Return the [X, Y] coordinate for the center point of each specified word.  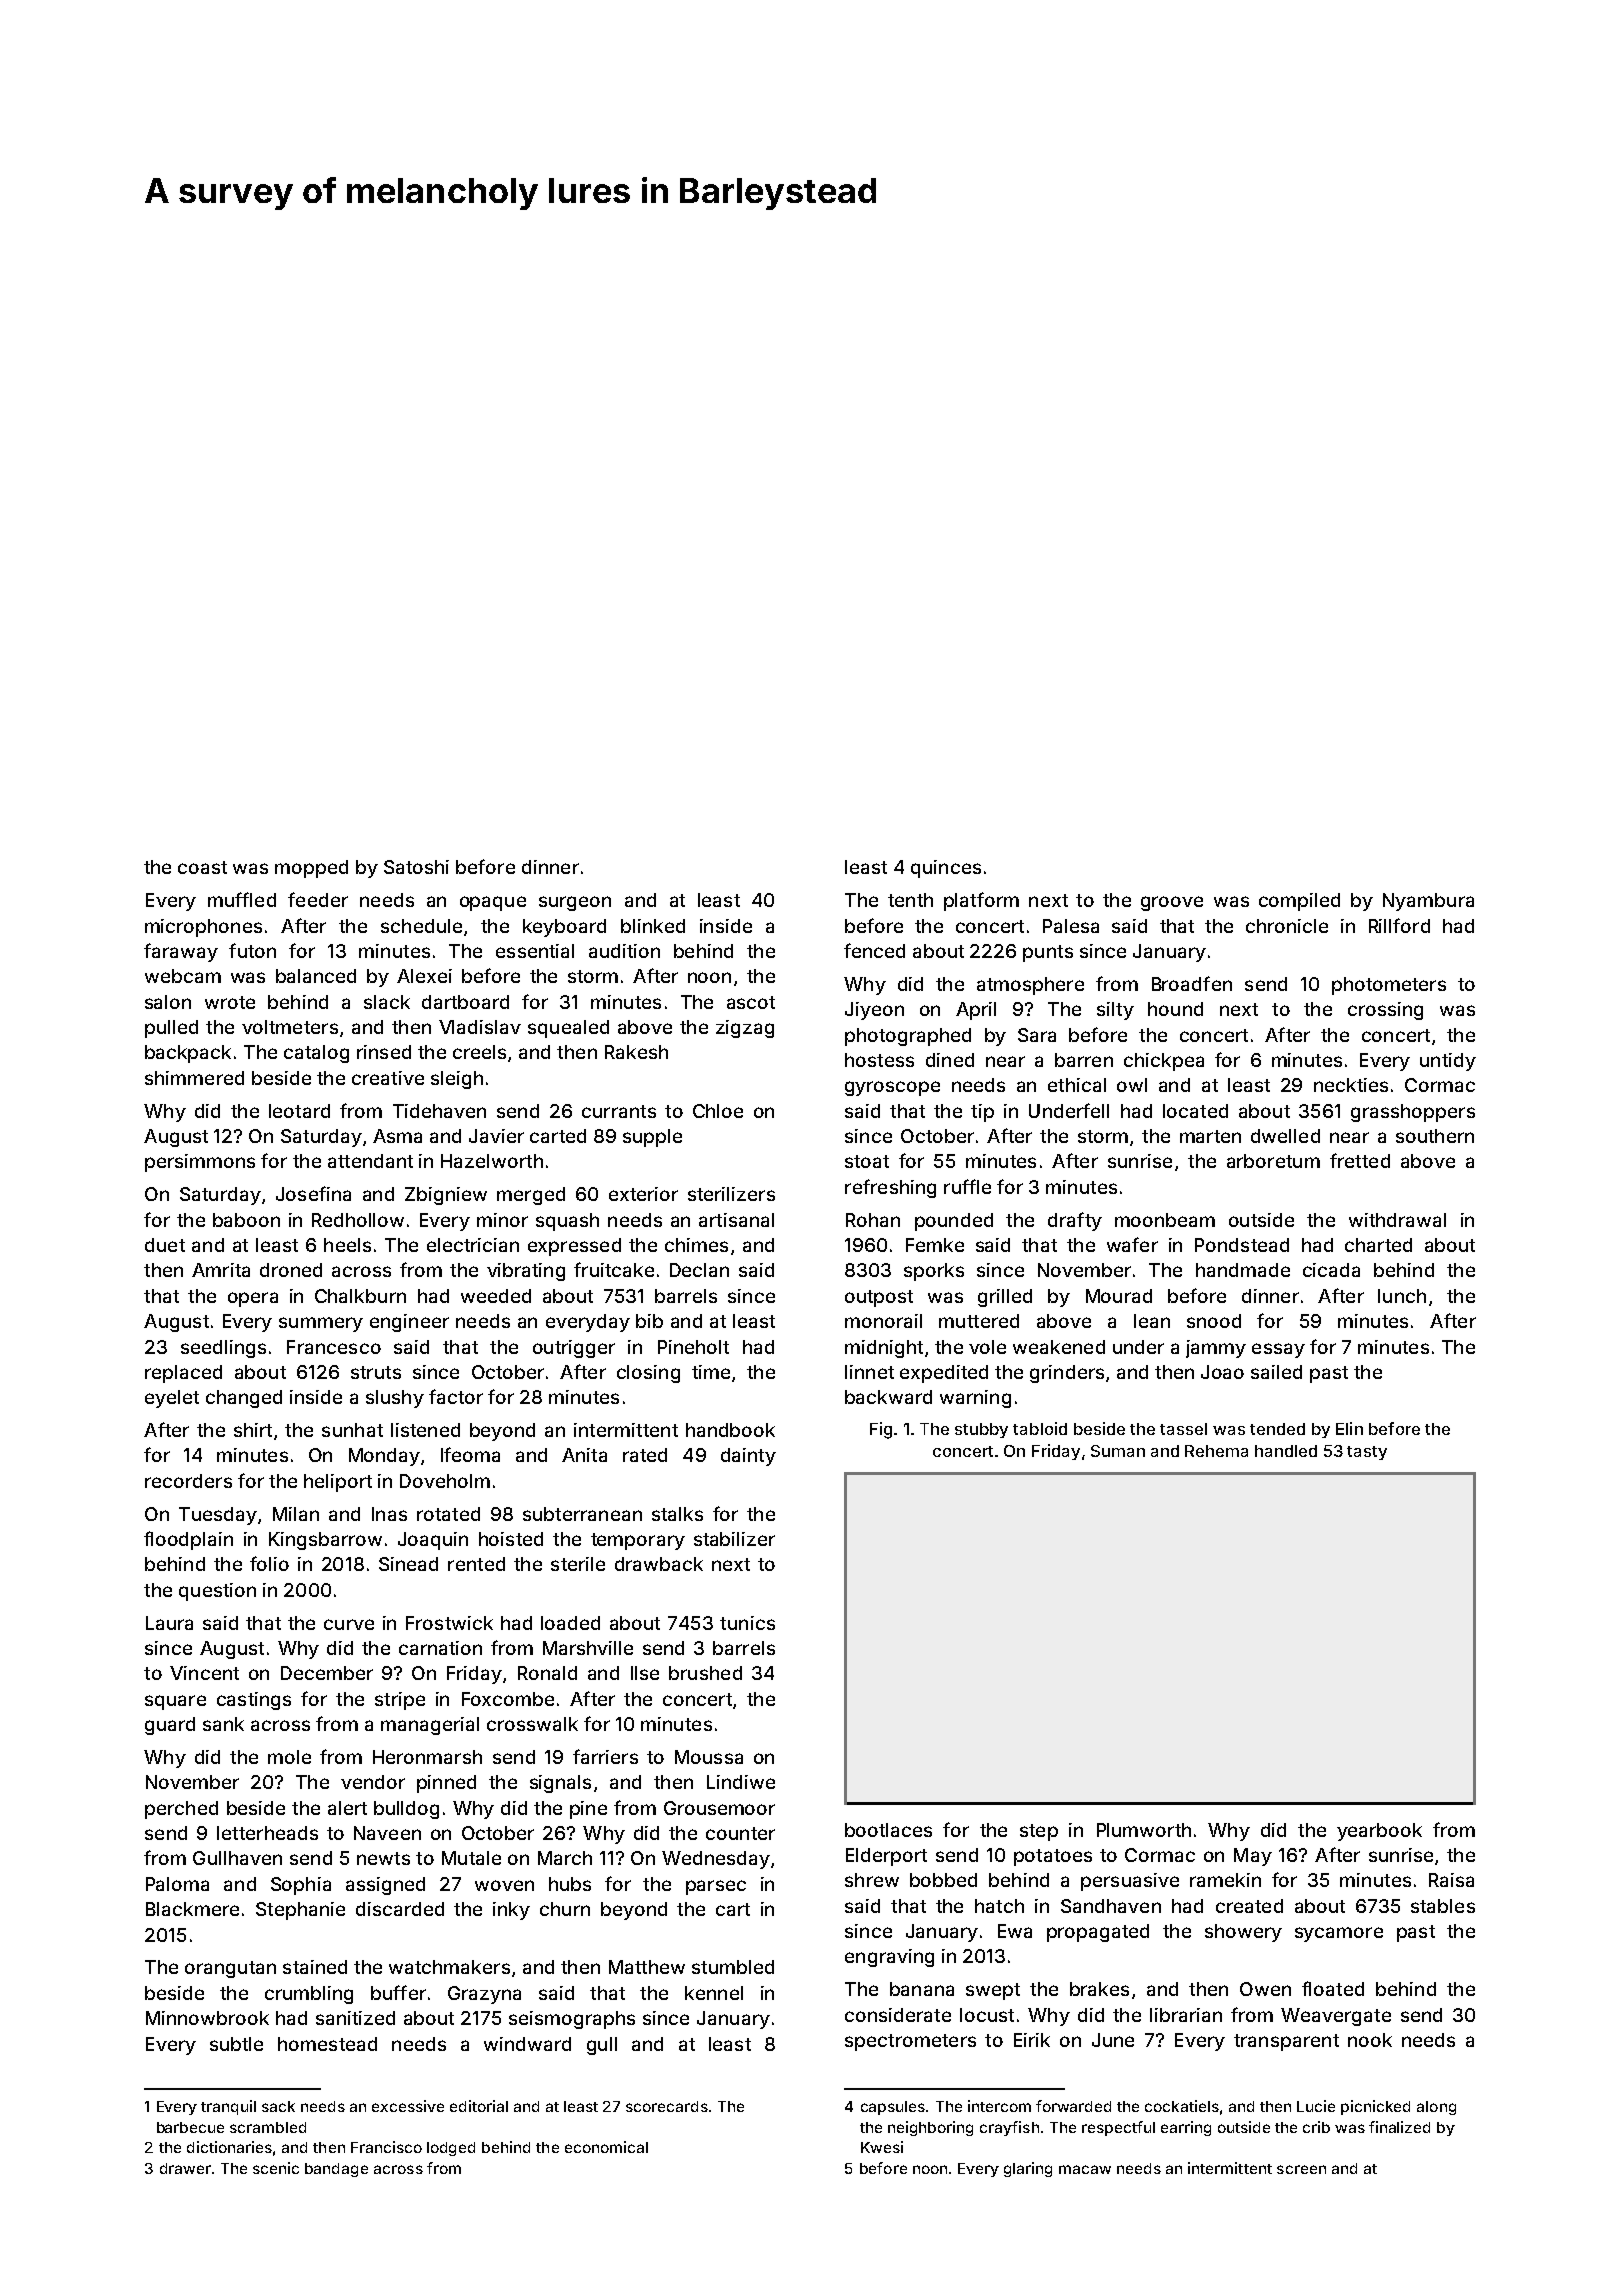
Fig [881, 1430]
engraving [889, 1958]
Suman [1118, 1451]
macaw [1085, 2169]
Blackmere [192, 1909]
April [976, 1011]
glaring [1028, 2169]
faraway [181, 952]
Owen [1265, 1989]
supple [652, 1138]
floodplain [188, 1540]
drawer [185, 2168]
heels [347, 1245]
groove [1172, 903]
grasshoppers [1413, 1113]
